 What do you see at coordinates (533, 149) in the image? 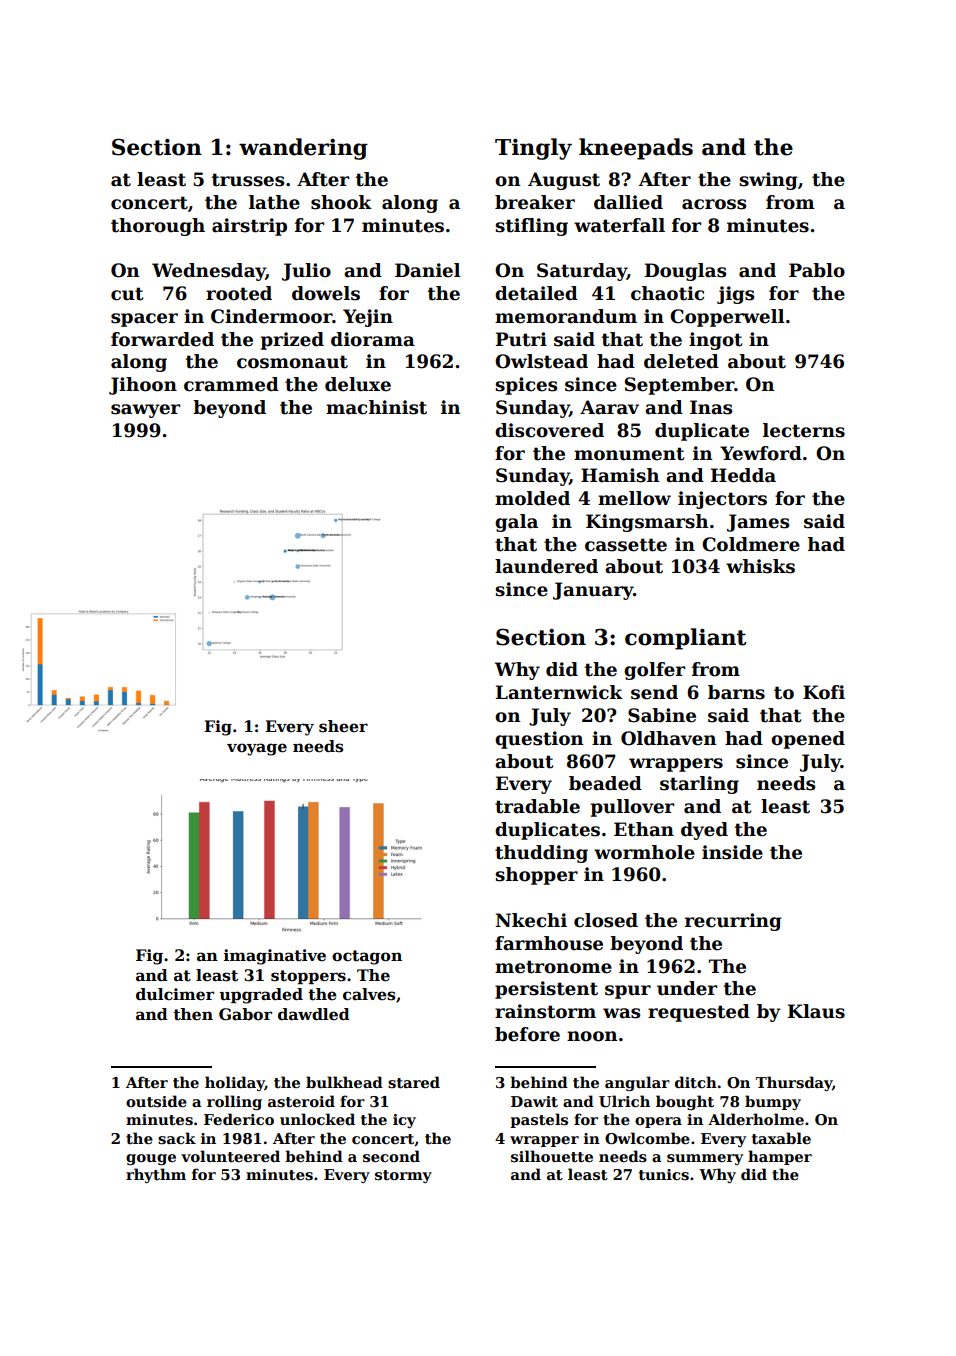
I see `Tingly` at bounding box center [533, 149].
